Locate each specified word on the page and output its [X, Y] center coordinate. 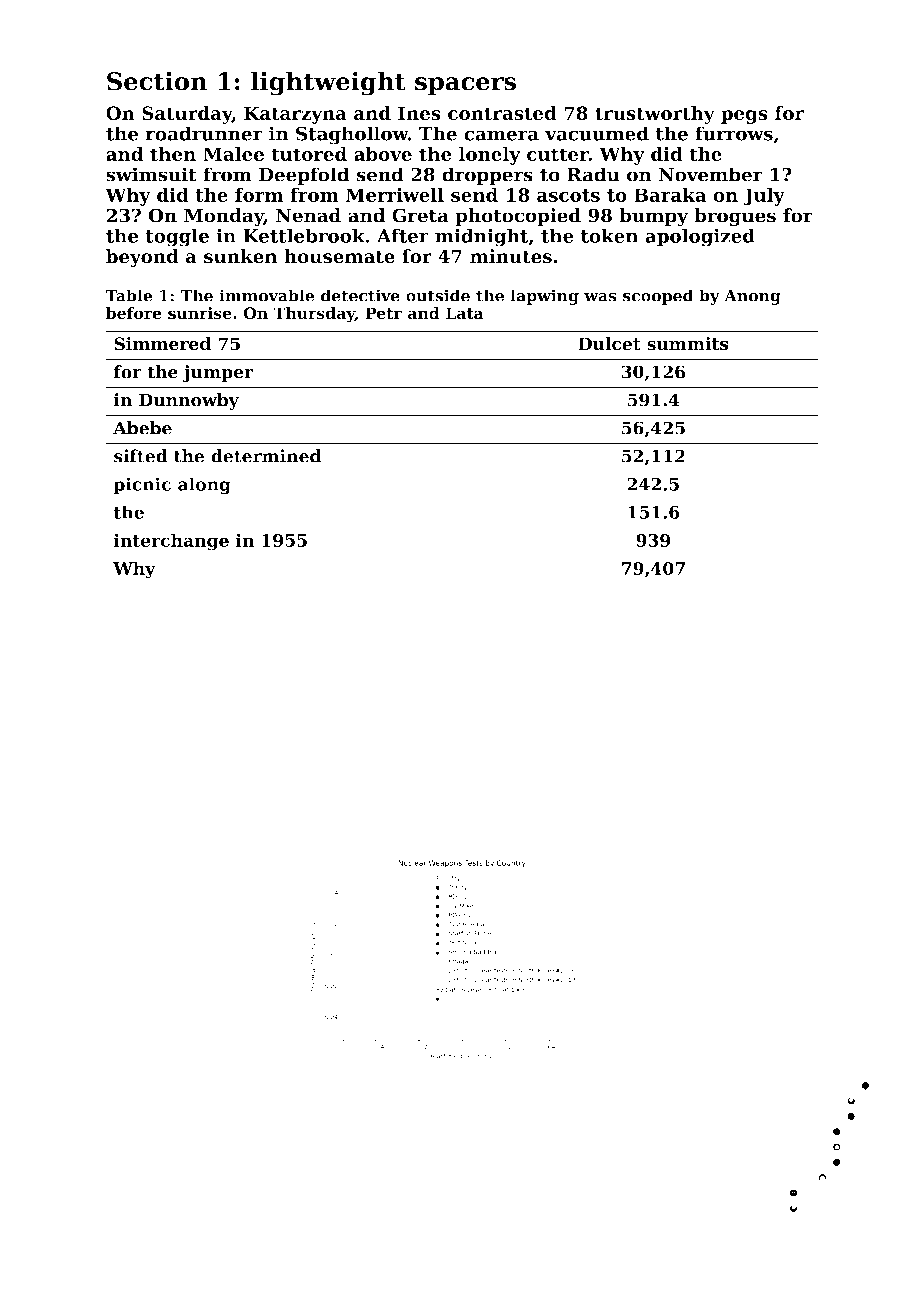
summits [688, 344]
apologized [700, 237]
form [259, 194]
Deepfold [304, 176]
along [204, 486]
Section [157, 81]
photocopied [518, 217]
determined [266, 456]
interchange [171, 542]
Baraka [670, 194]
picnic [142, 485]
